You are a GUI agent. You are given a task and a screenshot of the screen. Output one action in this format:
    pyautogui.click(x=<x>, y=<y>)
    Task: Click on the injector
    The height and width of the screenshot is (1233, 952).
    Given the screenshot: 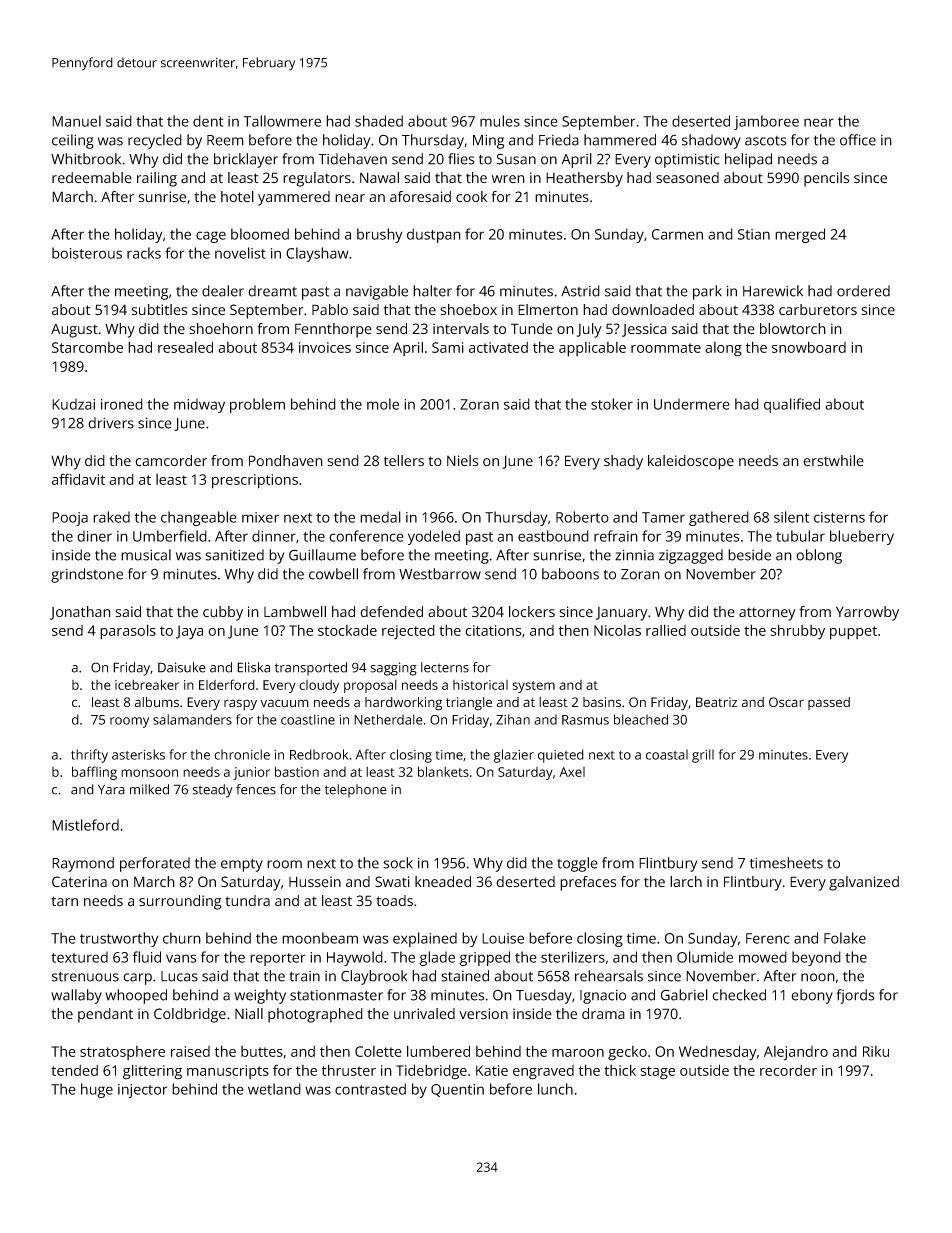 What is the action you would take?
    pyautogui.click(x=142, y=1091)
